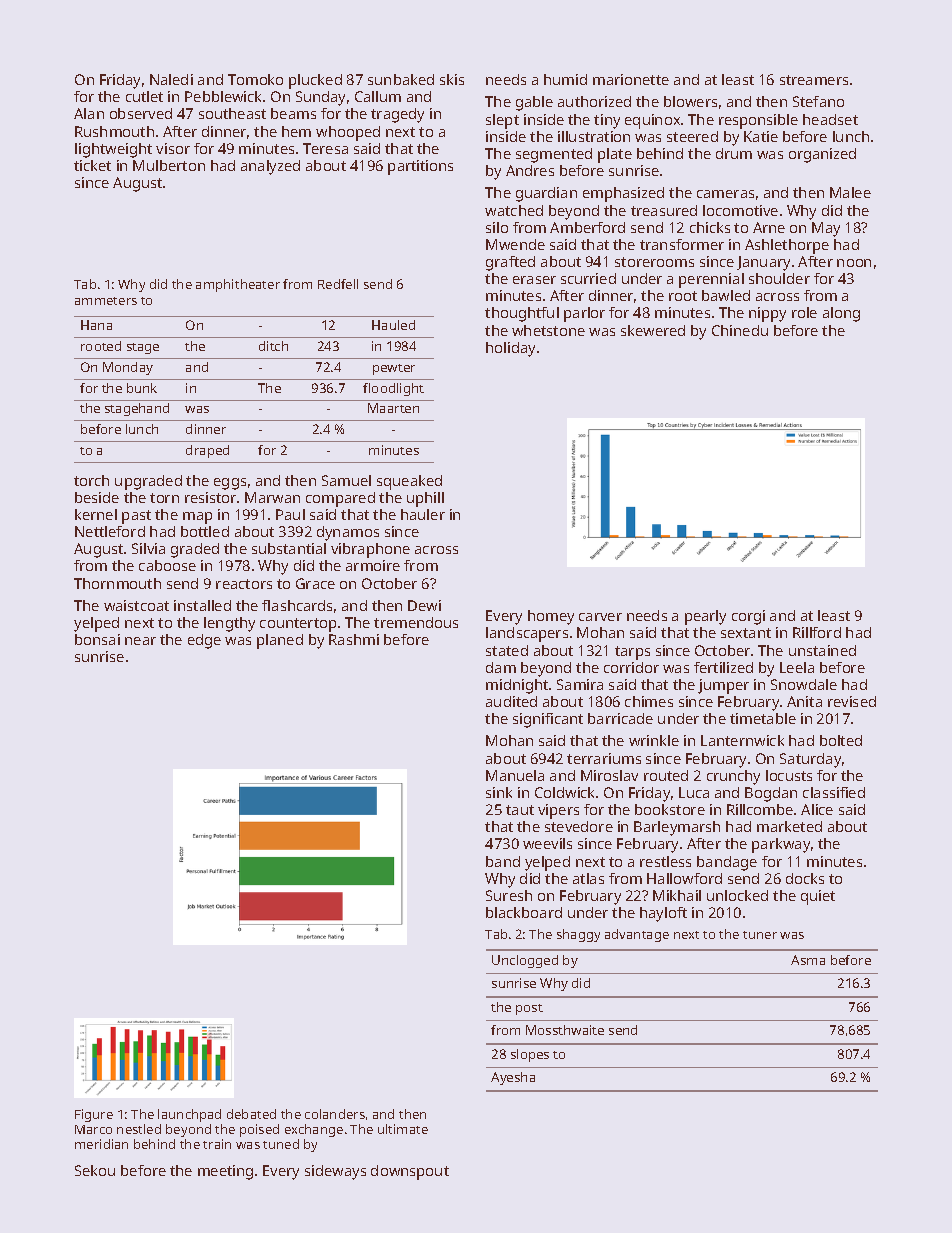 The image size is (952, 1233). I want to click on Sekou, so click(95, 1170).
